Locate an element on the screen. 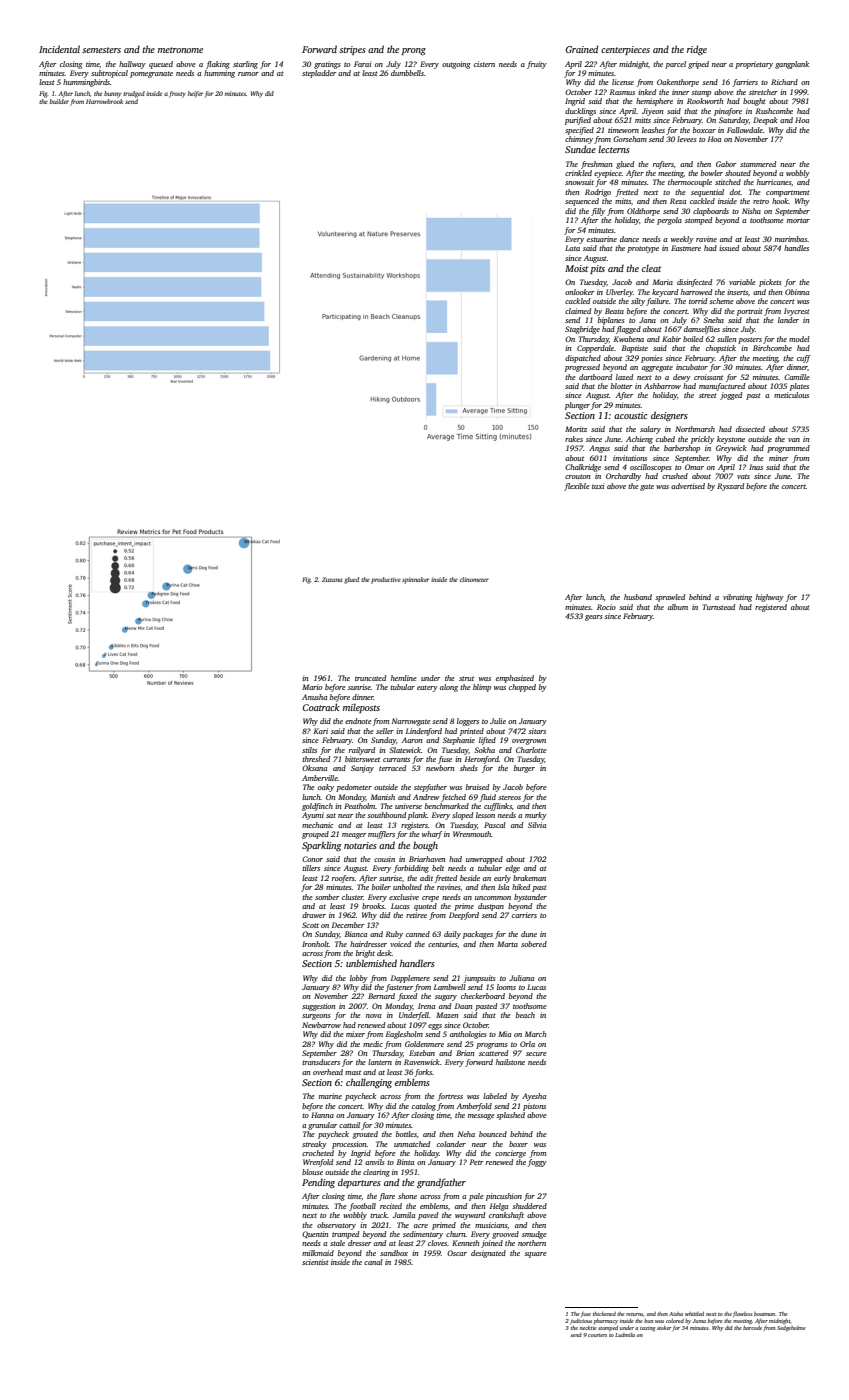 This screenshot has width=849, height=1400. surgeons is located at coordinates (316, 1017).
